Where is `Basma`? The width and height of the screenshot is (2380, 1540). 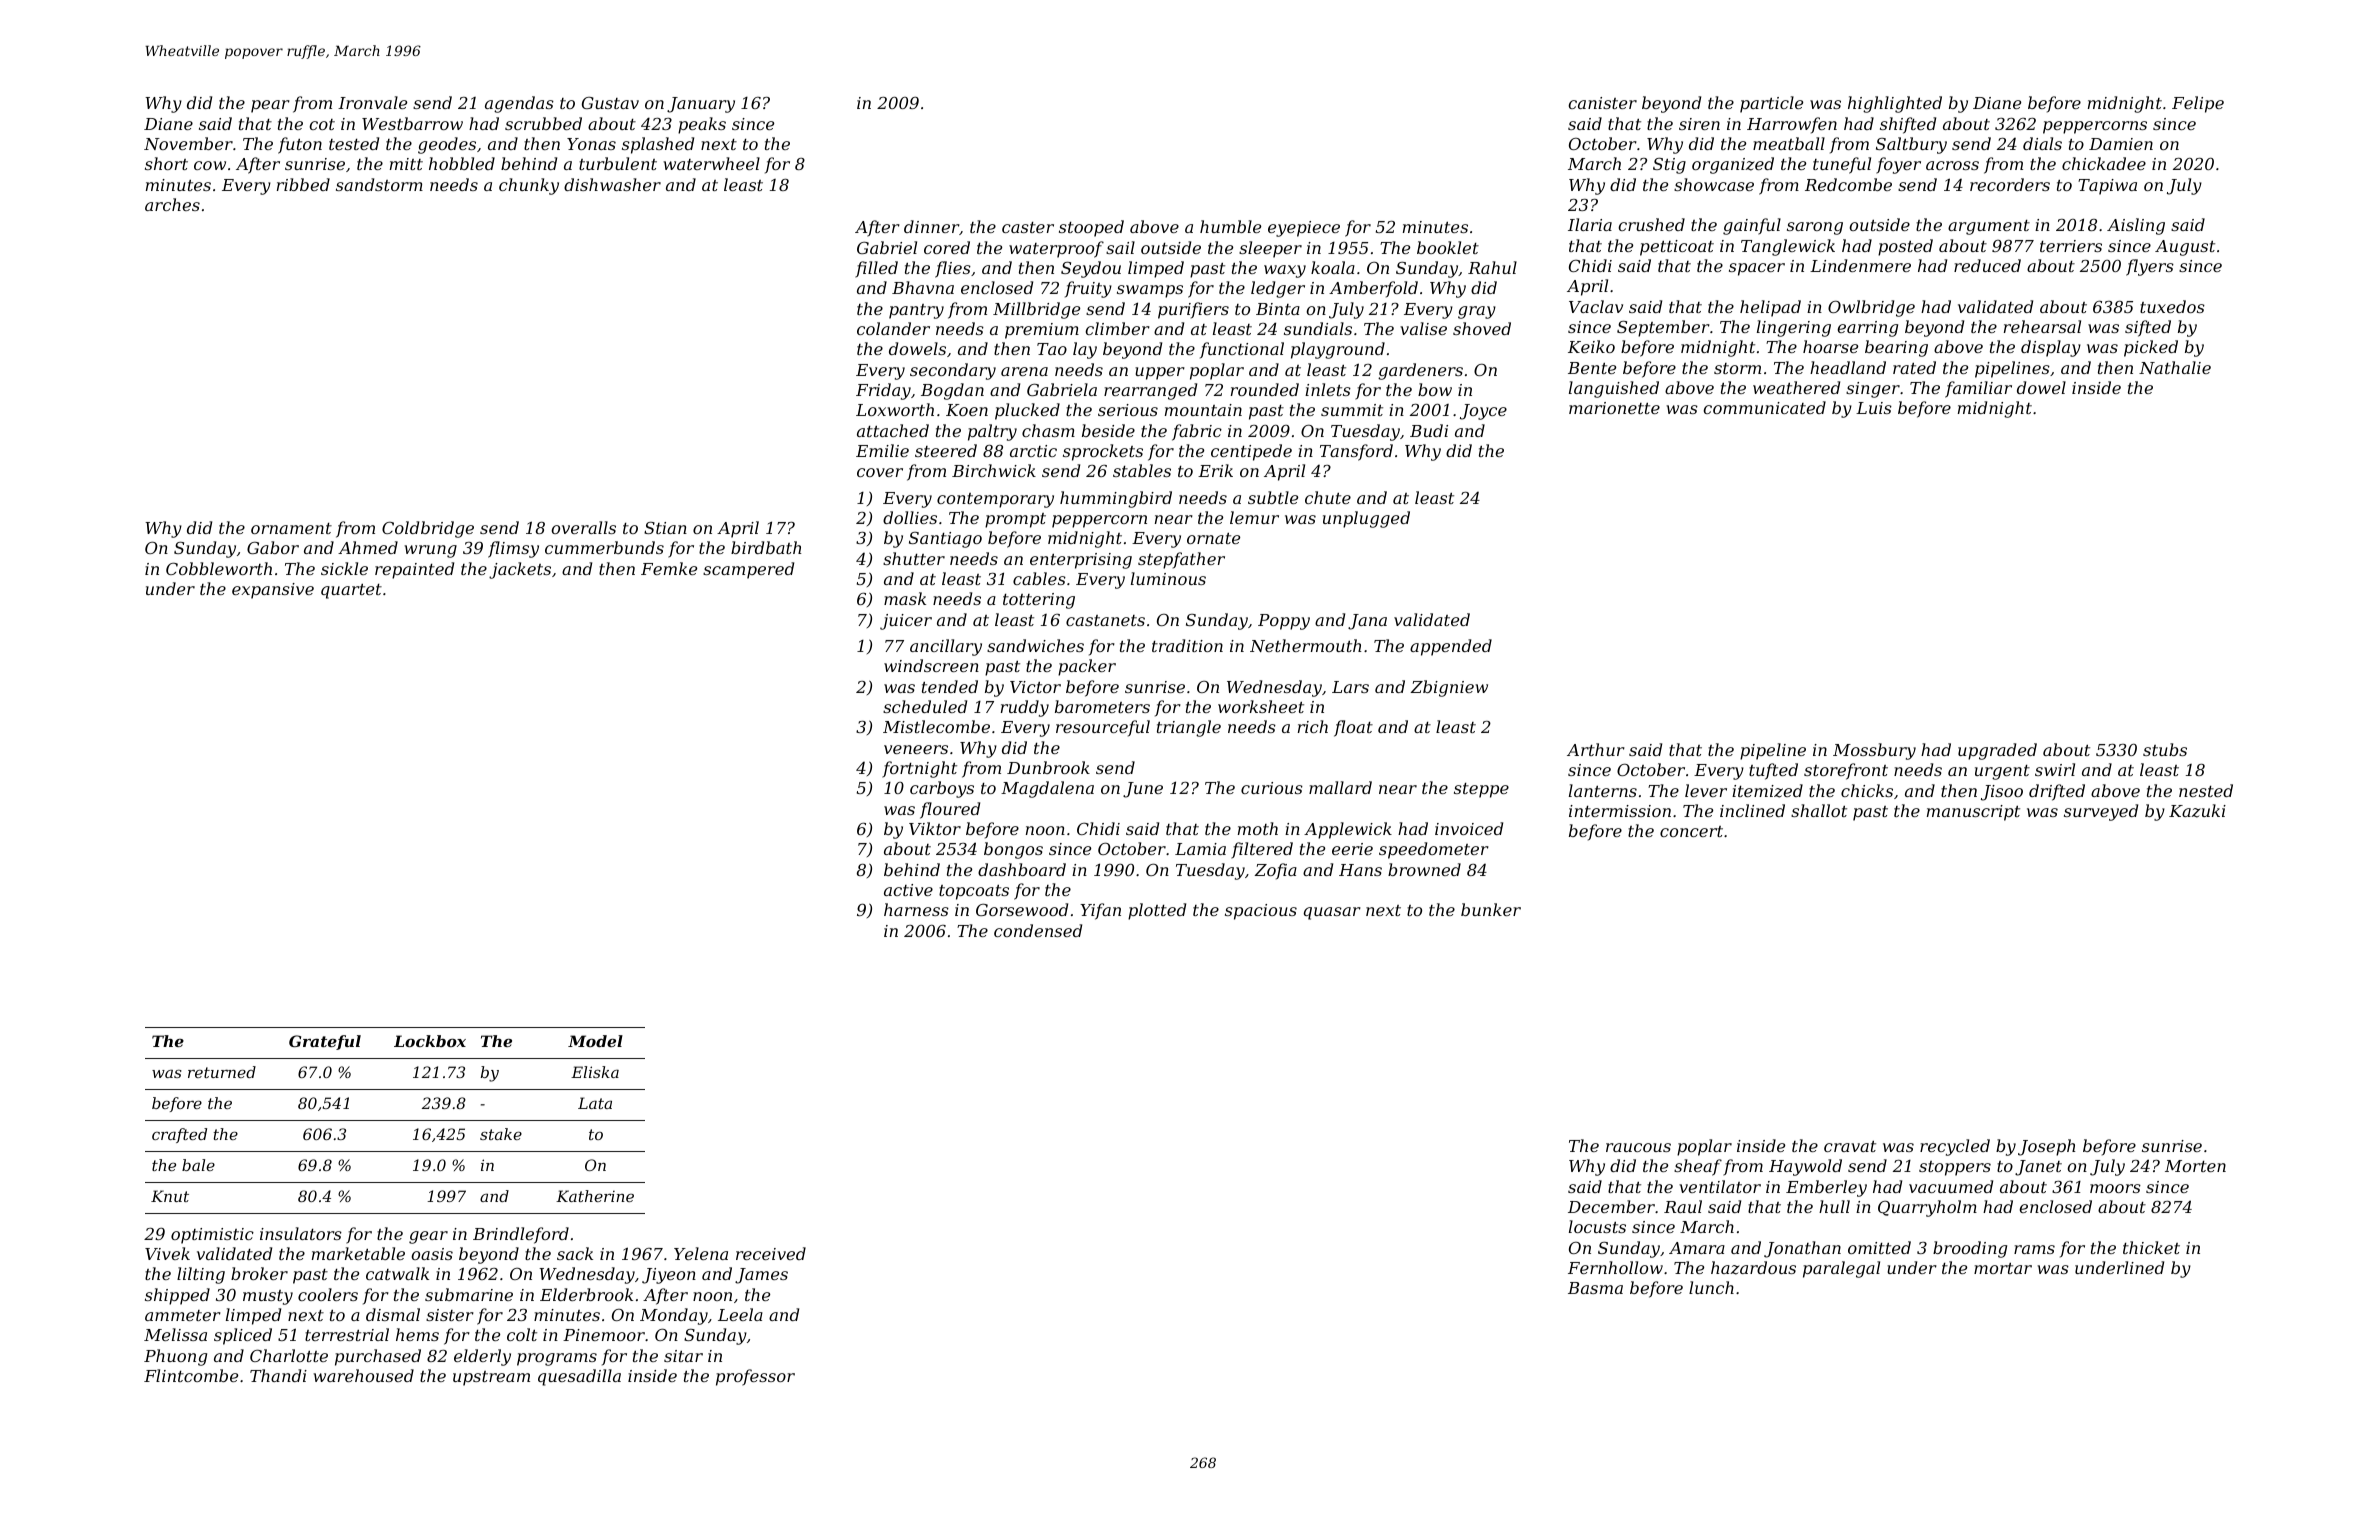
Basma is located at coordinates (1595, 1288).
